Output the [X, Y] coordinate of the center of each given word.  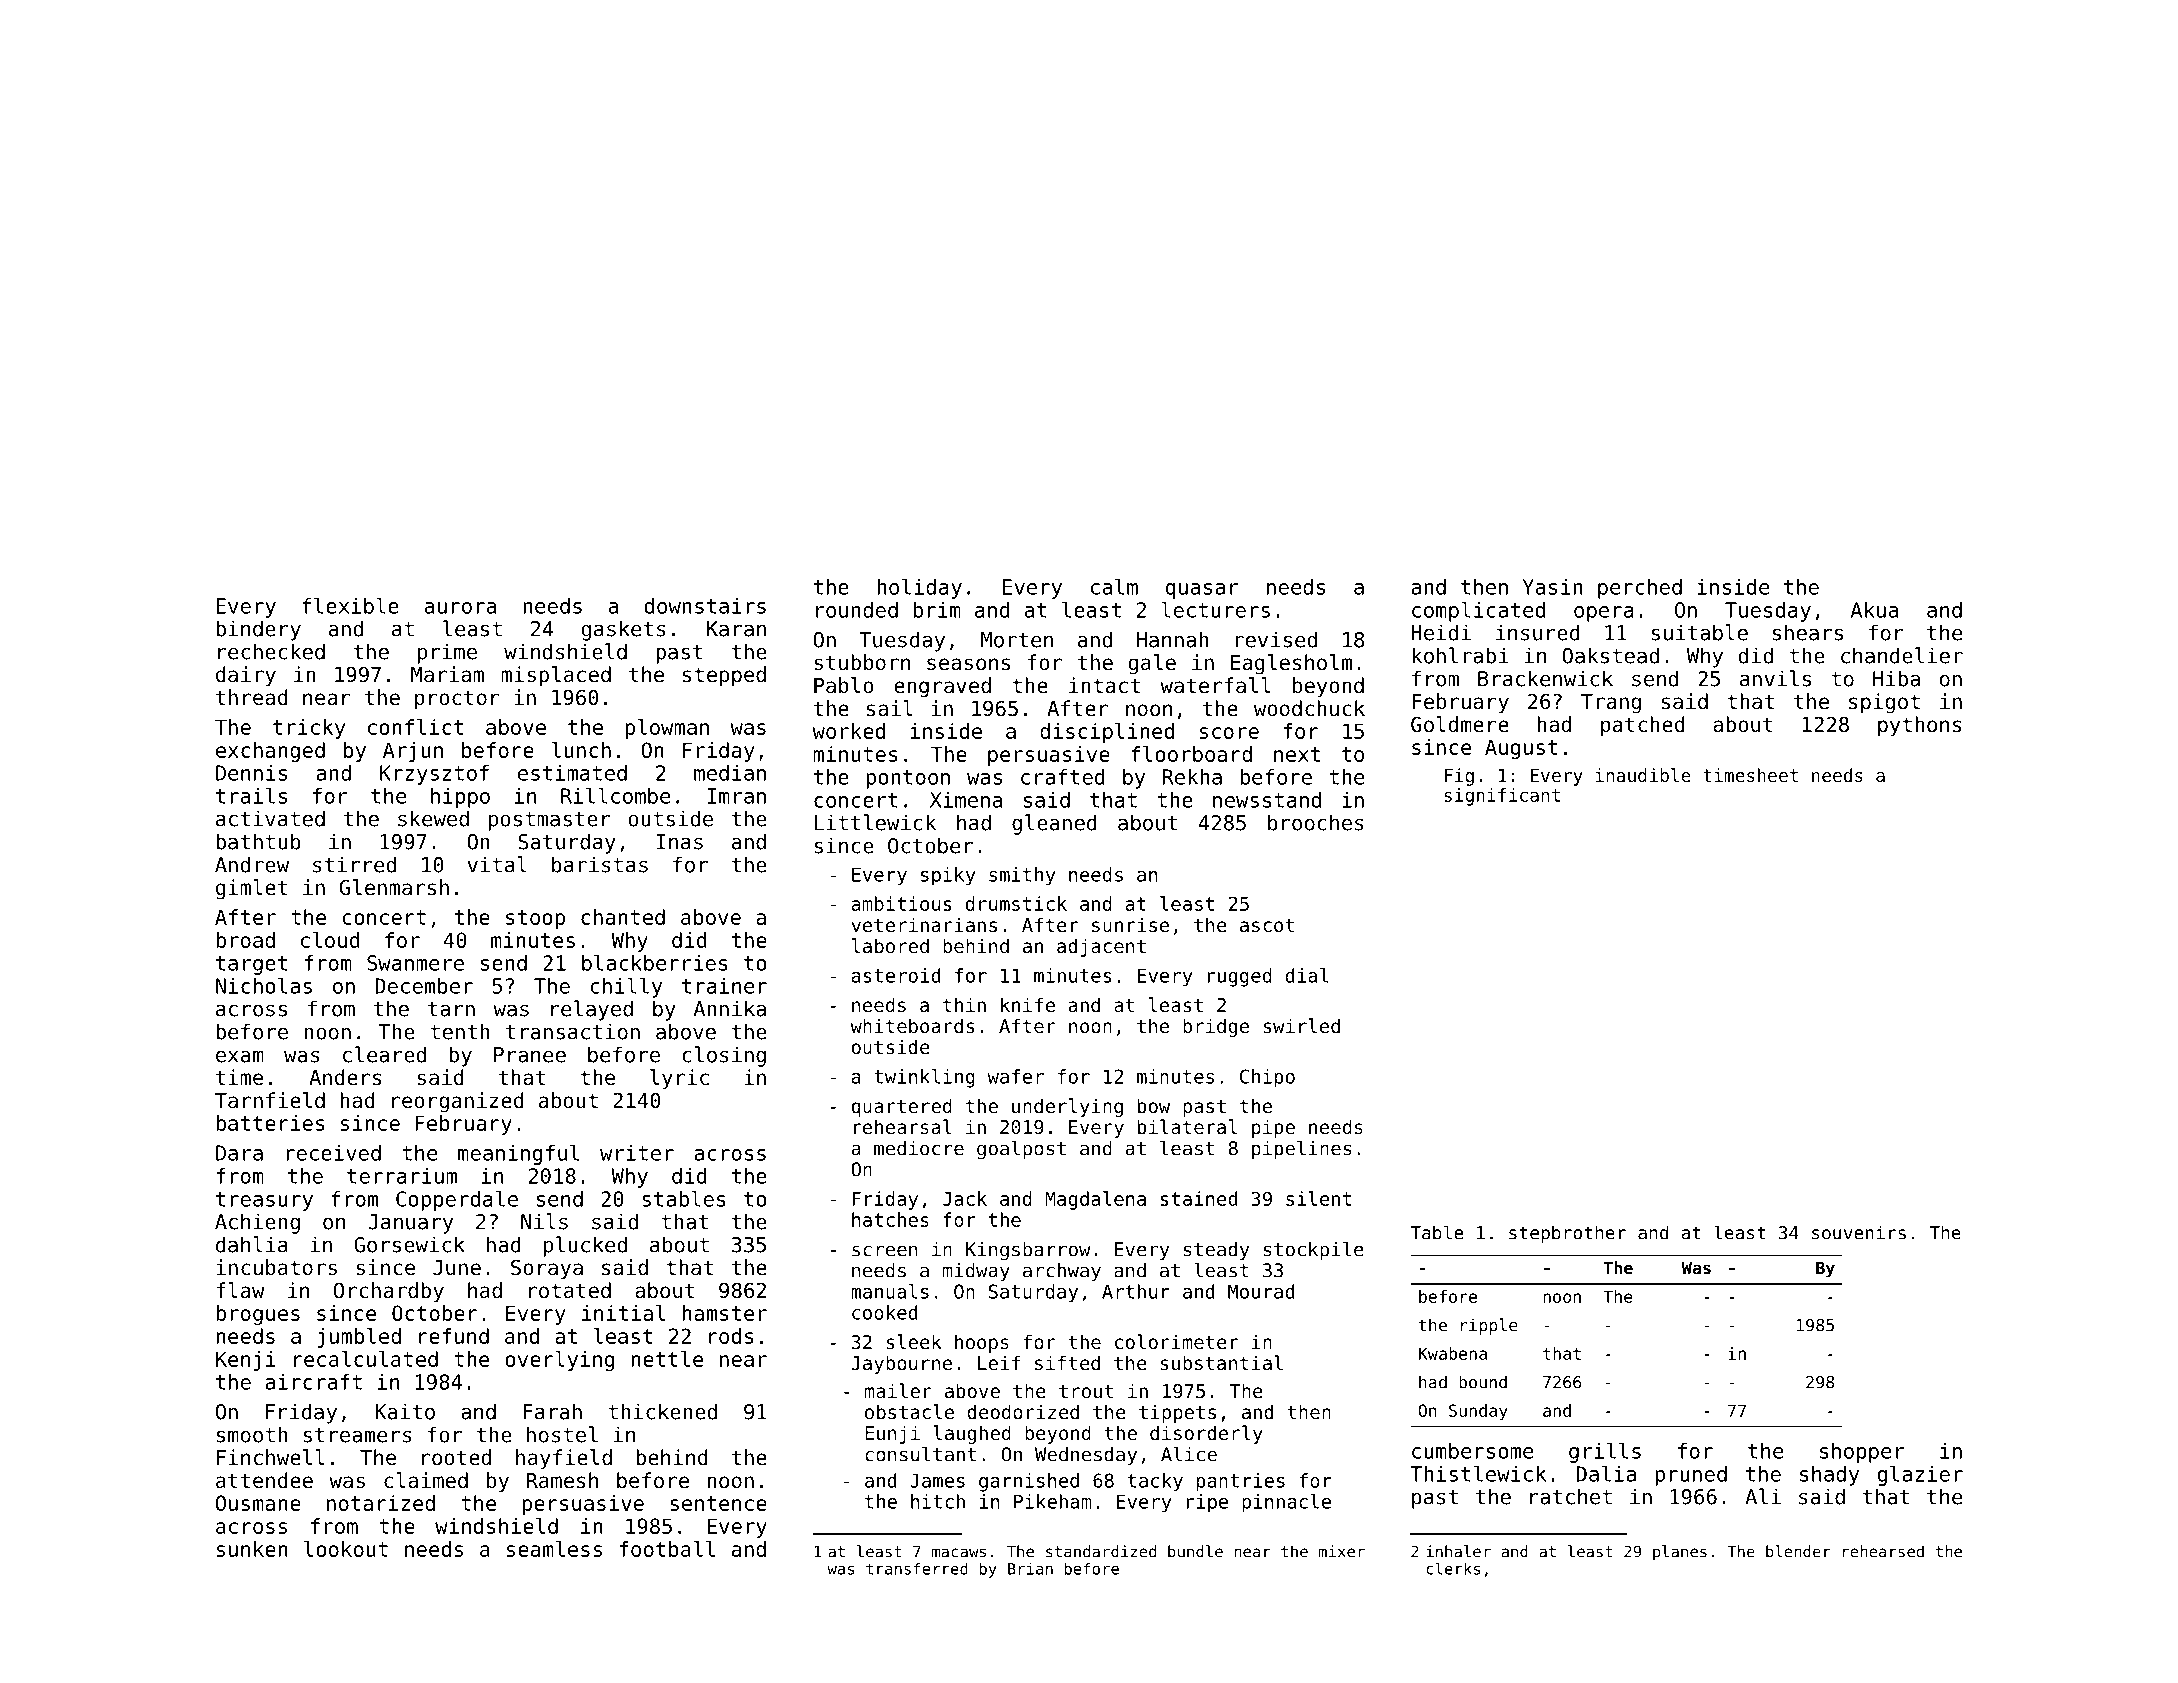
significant [1502, 797]
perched [1640, 589]
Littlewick [875, 822]
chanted [623, 917]
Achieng [257, 1223]
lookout [346, 1549]
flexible [350, 605]
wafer [1015, 1076]
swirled [1301, 1025]
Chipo [1267, 1078]
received [333, 1153]
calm [1114, 586]
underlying [1067, 1107]
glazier [1920, 1475]
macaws [959, 1553]
